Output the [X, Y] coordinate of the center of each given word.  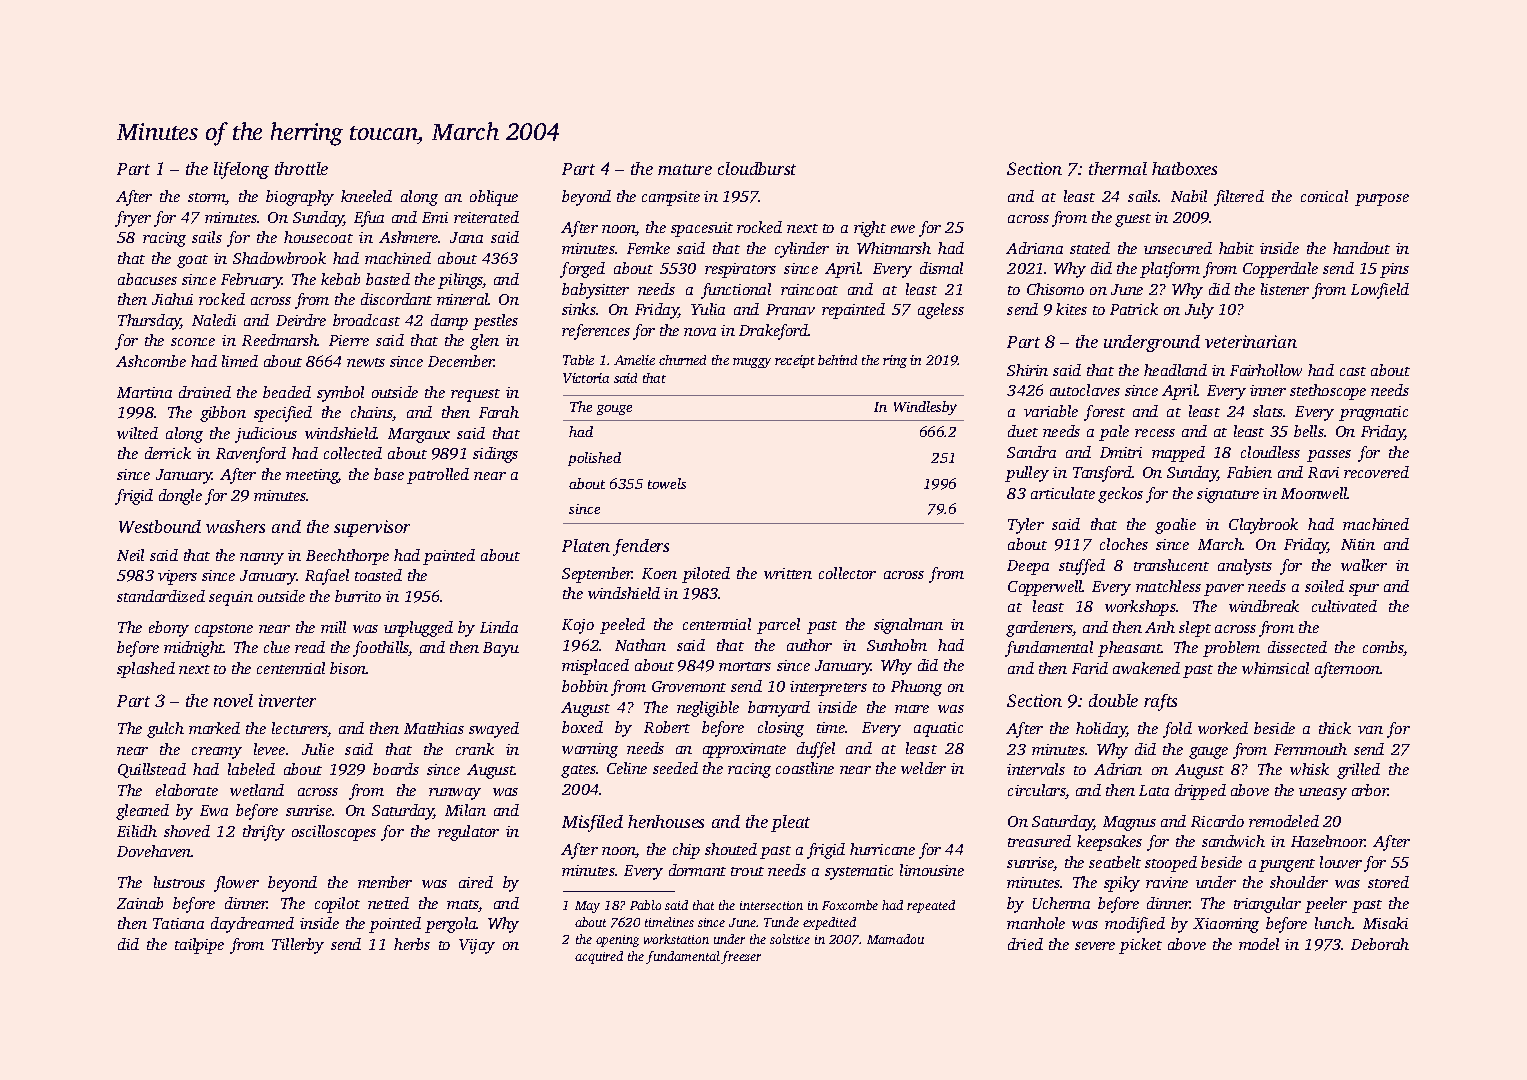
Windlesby [925, 408]
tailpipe [199, 946]
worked [1223, 728]
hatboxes [1184, 168]
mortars [745, 666]
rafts [1160, 702]
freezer [741, 957]
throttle [301, 168]
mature [685, 169]
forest [1104, 413]
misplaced [595, 667]
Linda [499, 627]
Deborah [1380, 944]
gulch [165, 730]
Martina [144, 392]
